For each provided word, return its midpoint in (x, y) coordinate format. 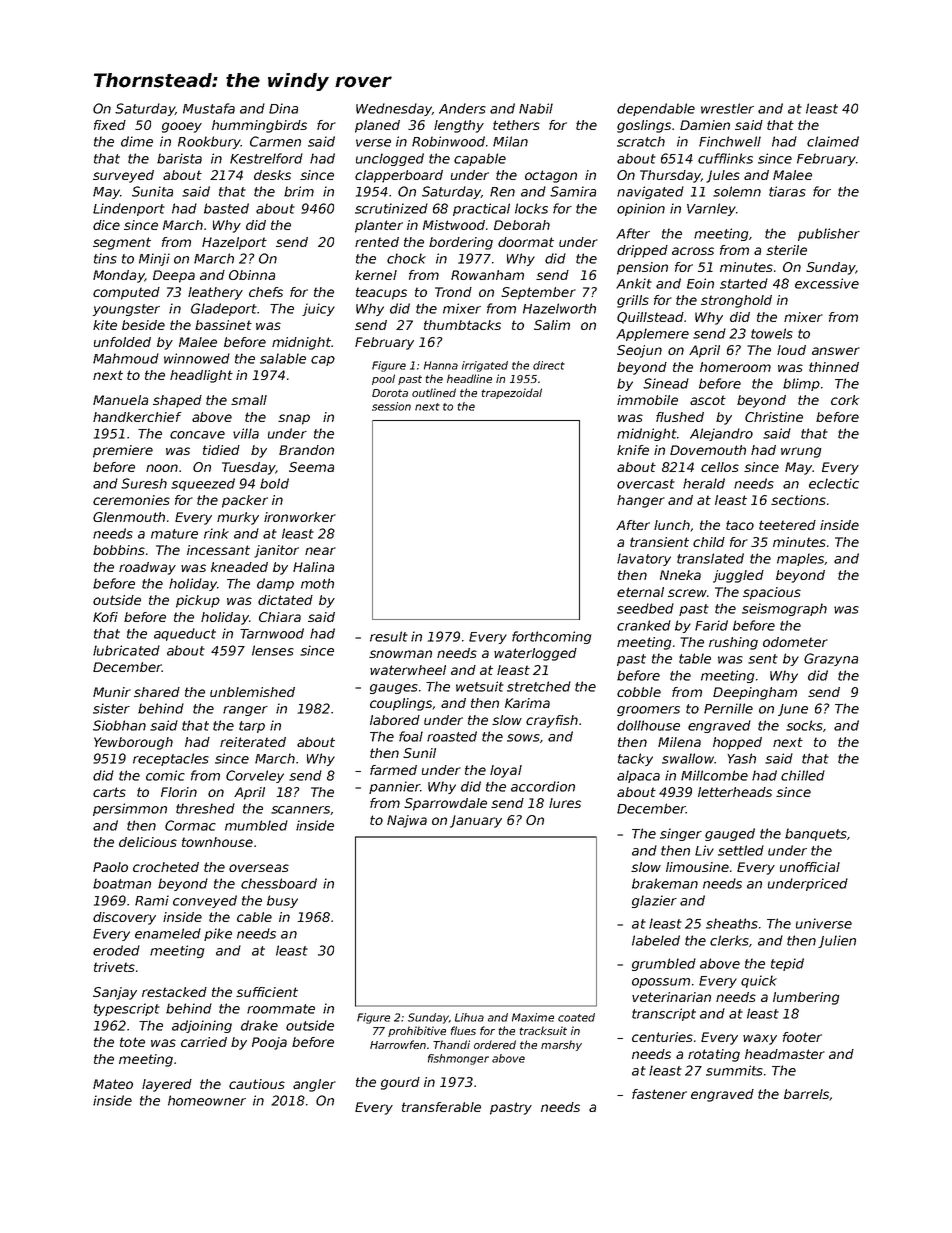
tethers (516, 125)
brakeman (665, 883)
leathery (215, 293)
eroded (116, 950)
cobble (639, 692)
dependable (656, 109)
